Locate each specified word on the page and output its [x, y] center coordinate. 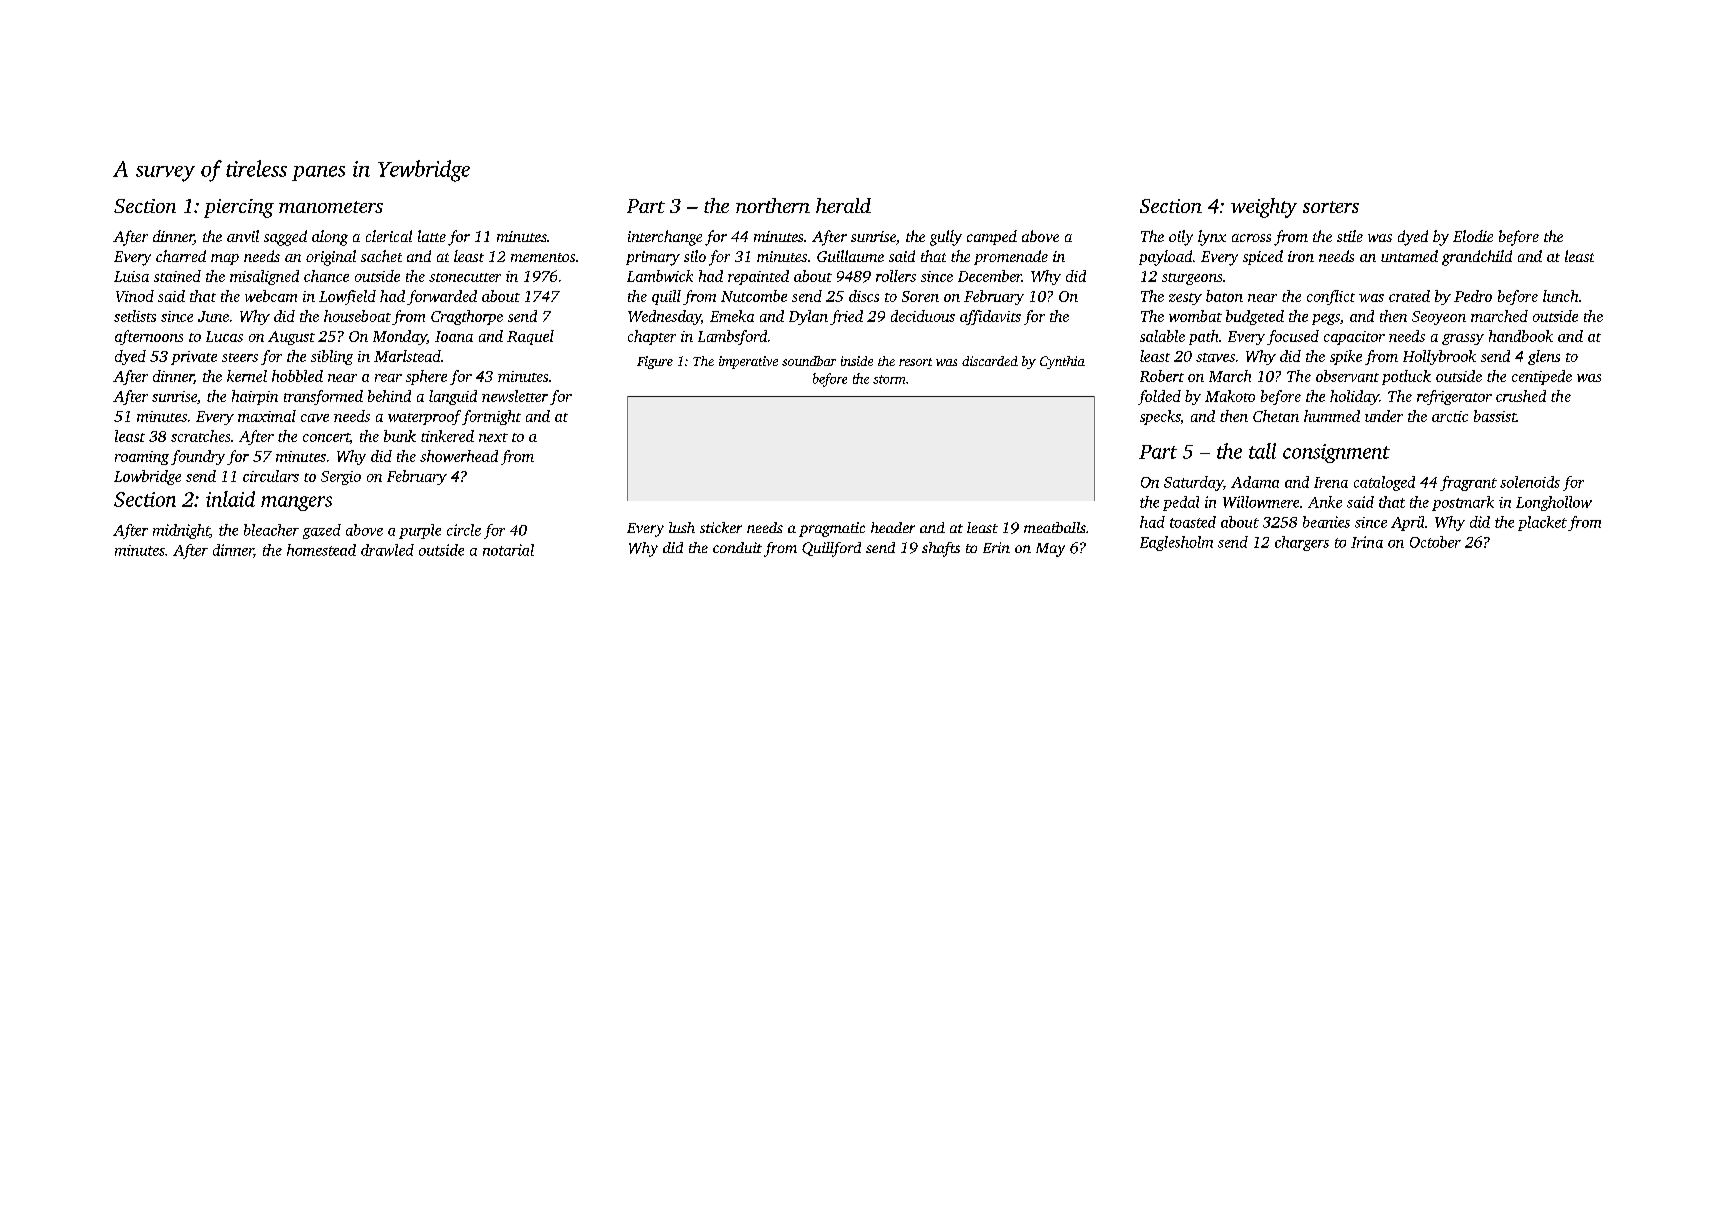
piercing [239, 208]
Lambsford [732, 337]
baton [1224, 296]
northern [773, 205]
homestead [321, 550]
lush [682, 527]
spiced [1263, 257]
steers [240, 357]
